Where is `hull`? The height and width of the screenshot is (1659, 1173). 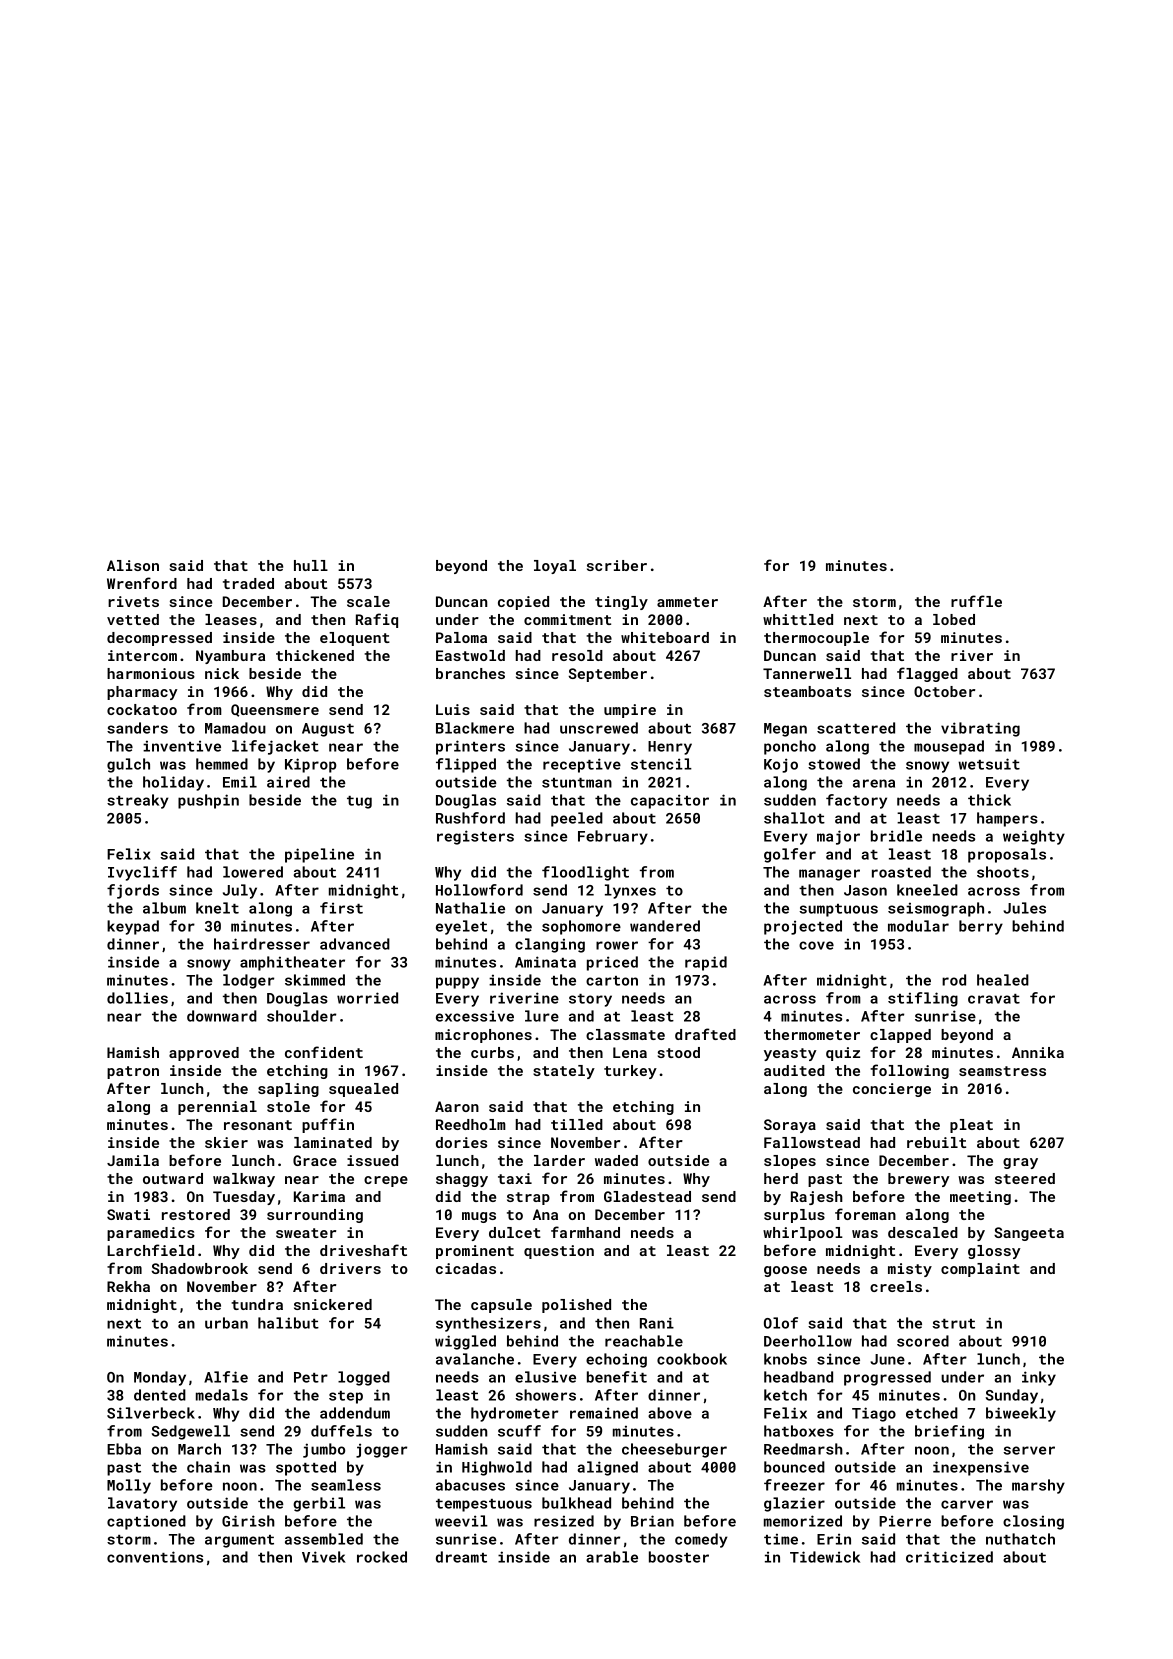
hull is located at coordinates (311, 565).
